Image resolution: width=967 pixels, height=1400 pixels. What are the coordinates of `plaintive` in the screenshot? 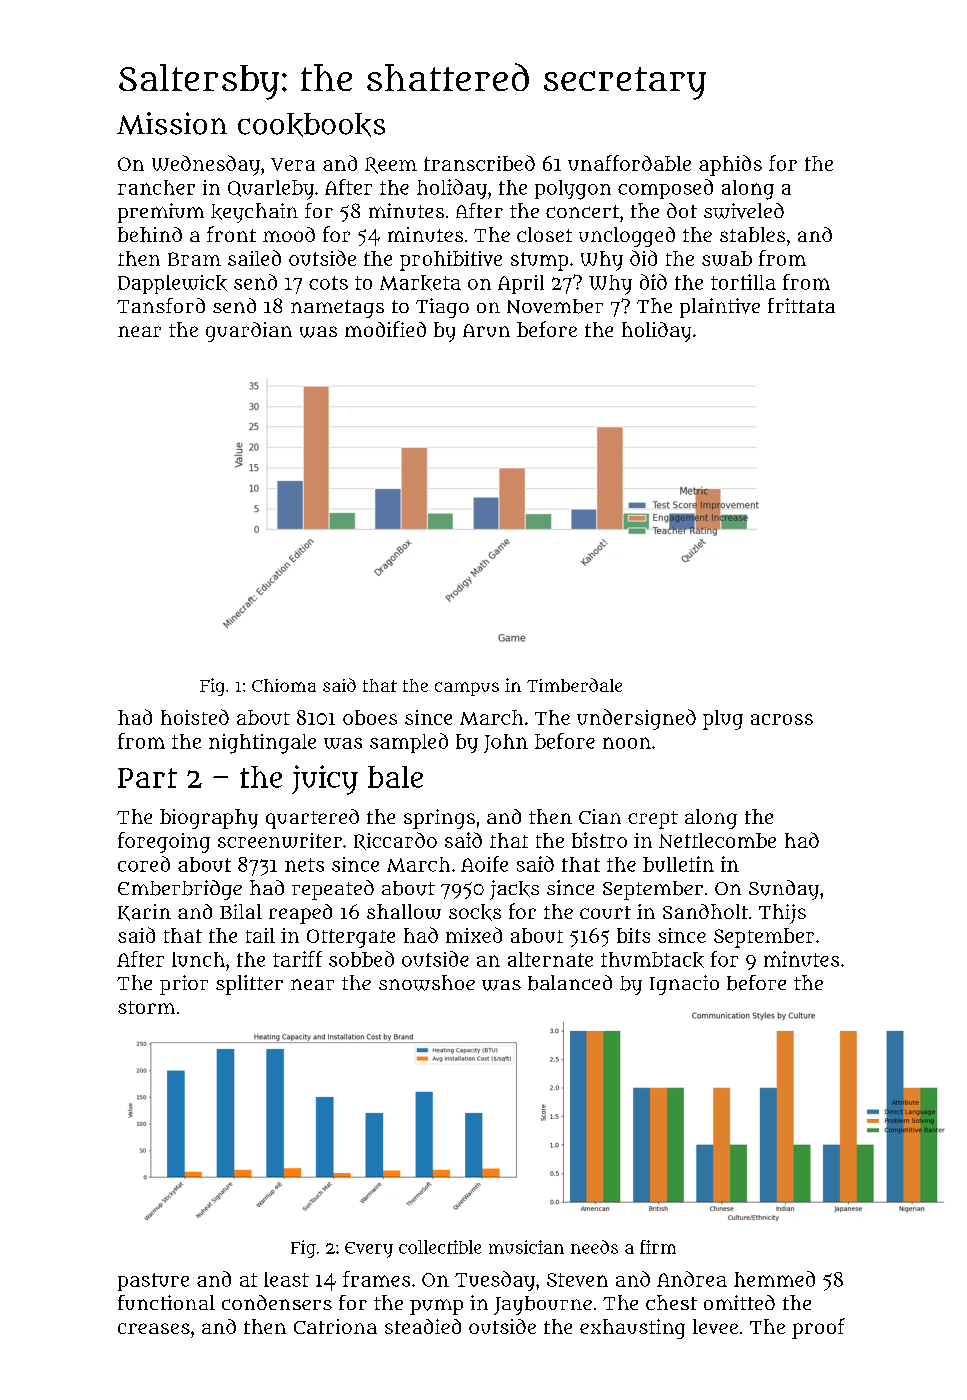 It's located at (720, 308).
